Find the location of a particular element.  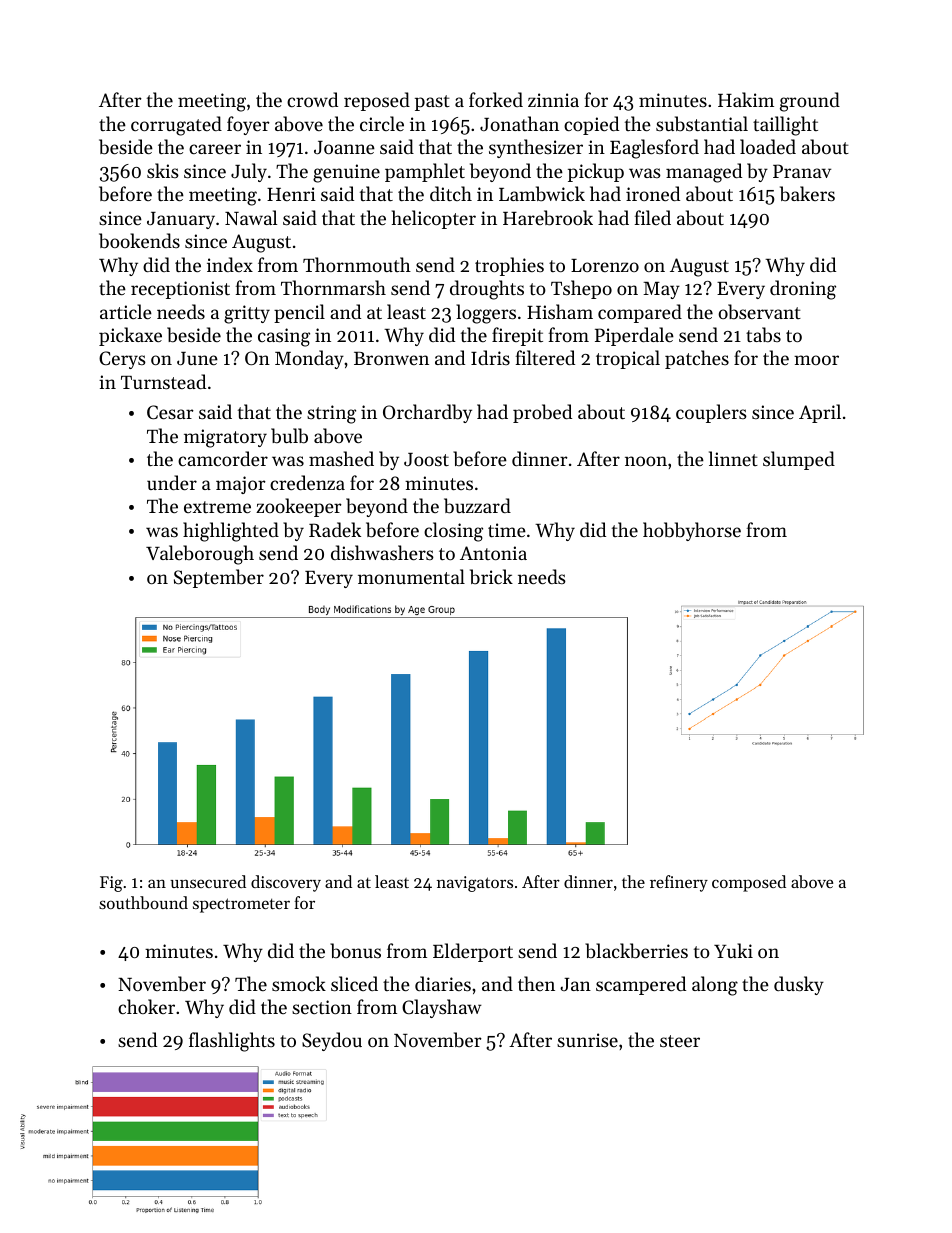

dusky is located at coordinates (799, 985).
